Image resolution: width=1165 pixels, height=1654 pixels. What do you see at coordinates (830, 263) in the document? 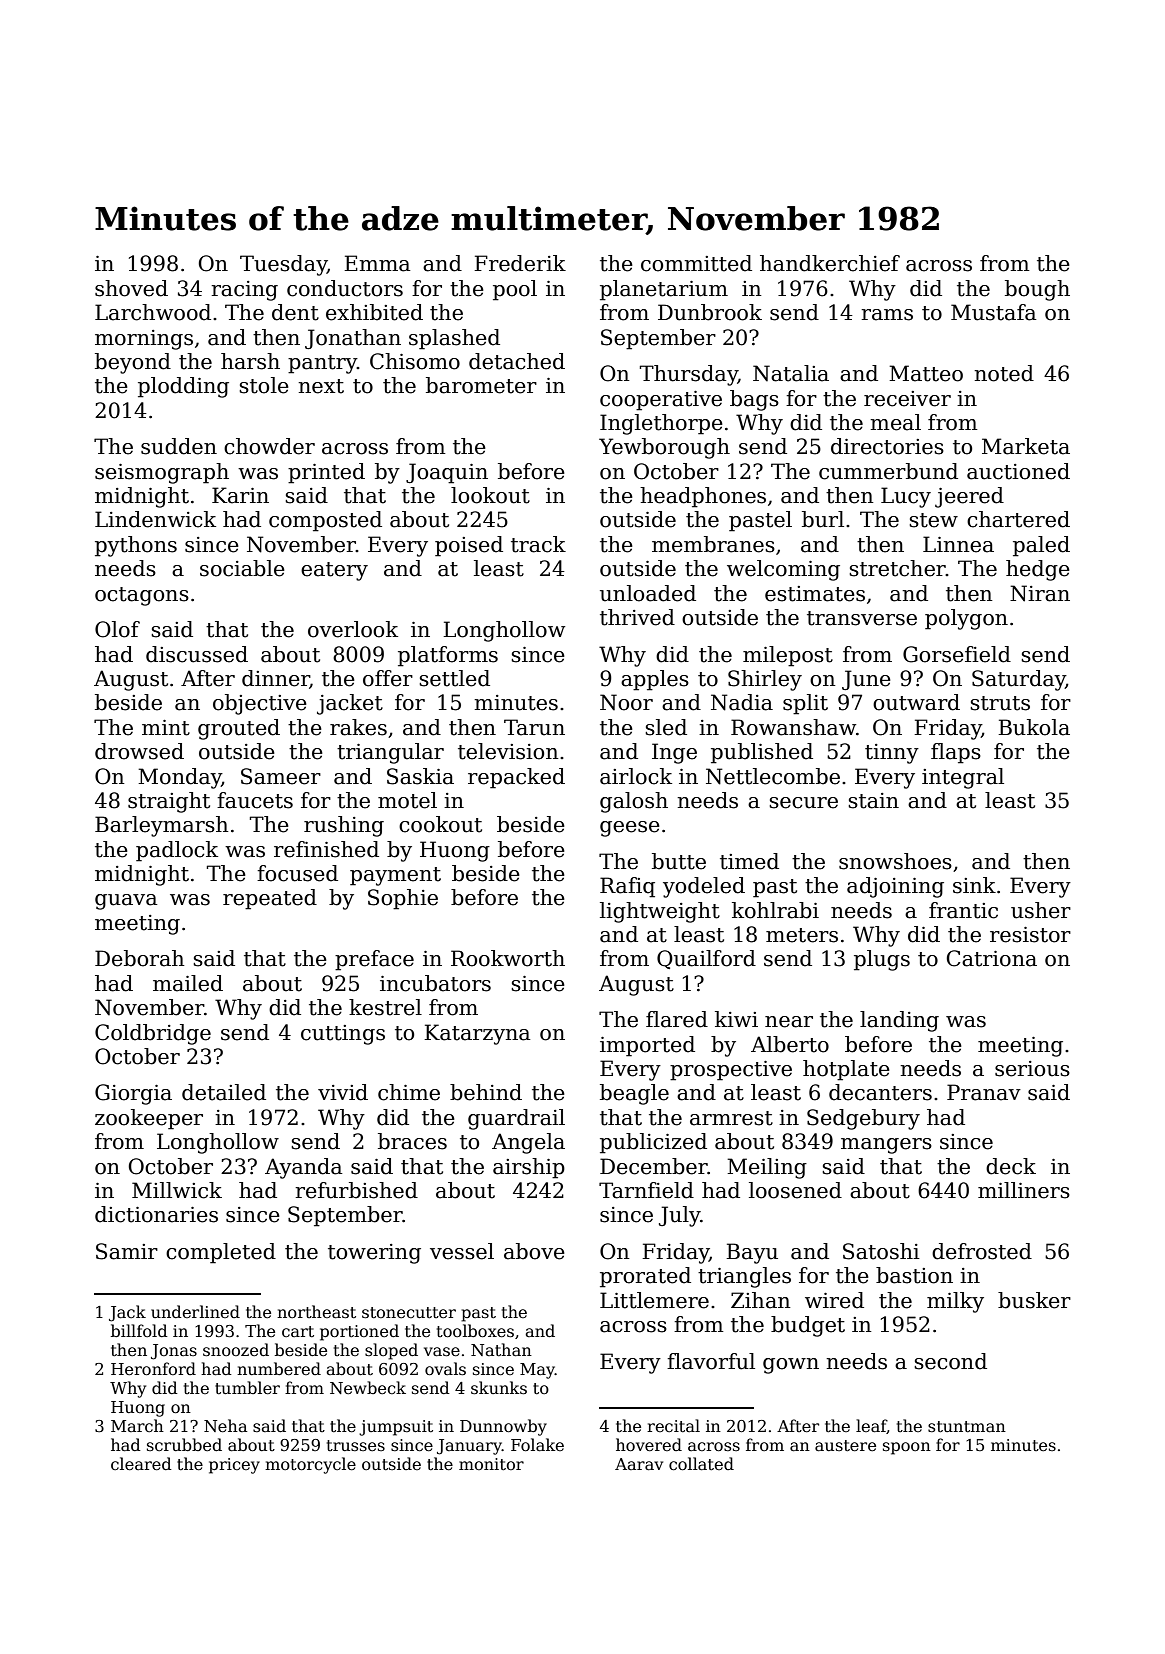
I see `handkerchief` at bounding box center [830, 263].
